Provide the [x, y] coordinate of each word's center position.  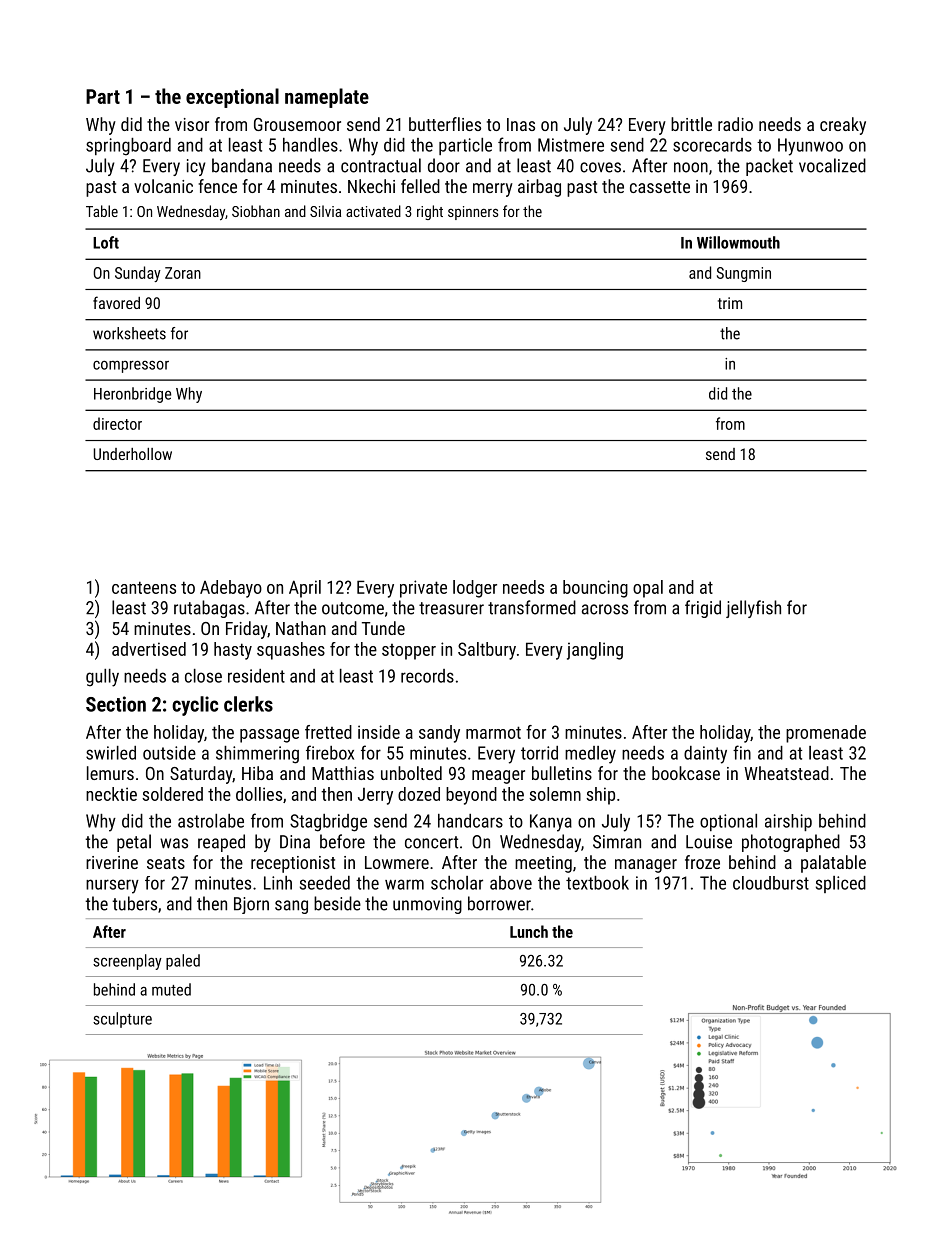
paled [183, 962]
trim [730, 303]
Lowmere [397, 862]
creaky [843, 126]
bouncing [595, 589]
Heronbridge [132, 395]
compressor [131, 366]
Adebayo [231, 589]
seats [166, 863]
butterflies [445, 124]
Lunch [529, 931]
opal [648, 589]
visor [192, 124]
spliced [841, 884]
